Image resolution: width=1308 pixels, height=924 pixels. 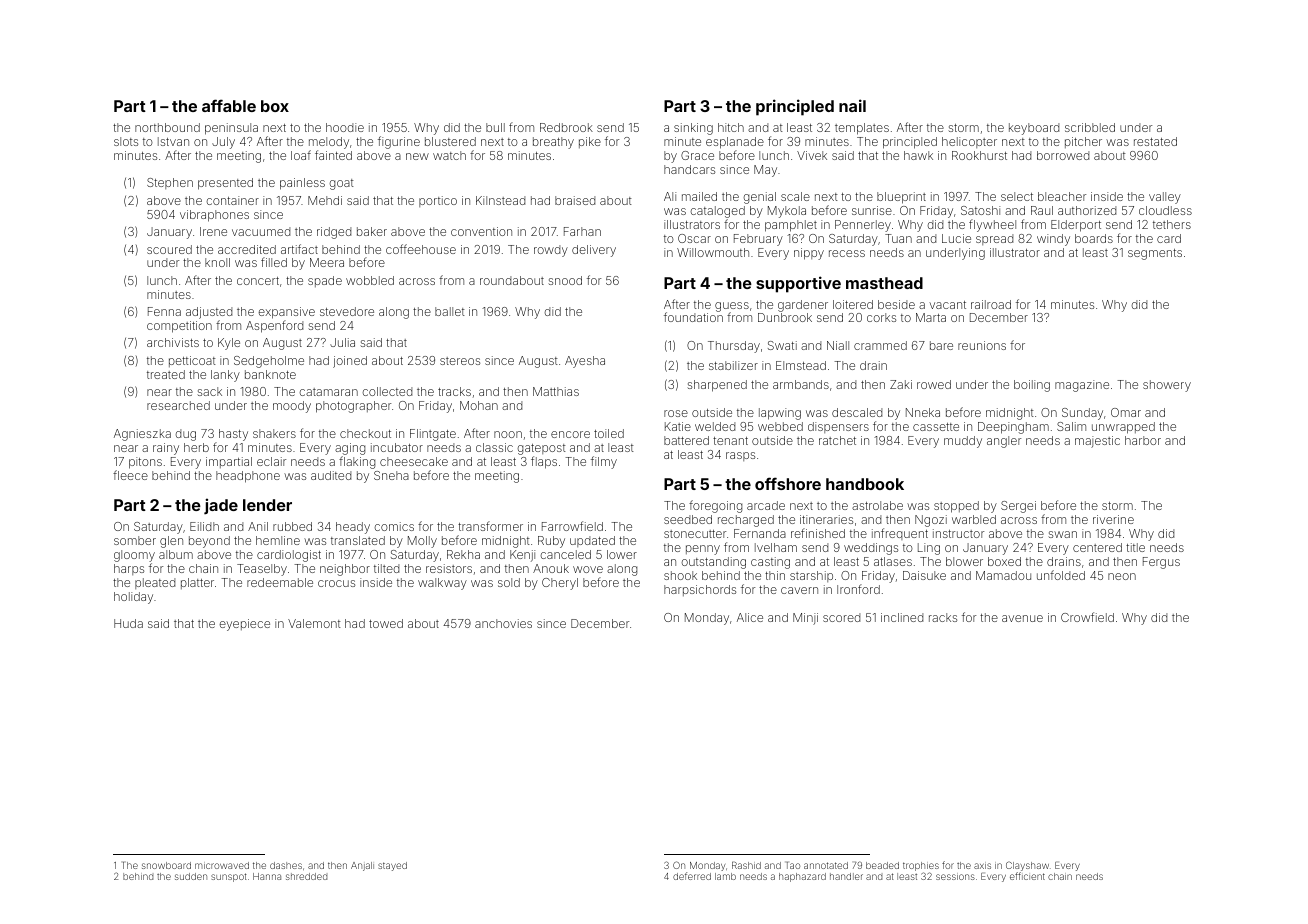 I want to click on shook, so click(x=680, y=575).
